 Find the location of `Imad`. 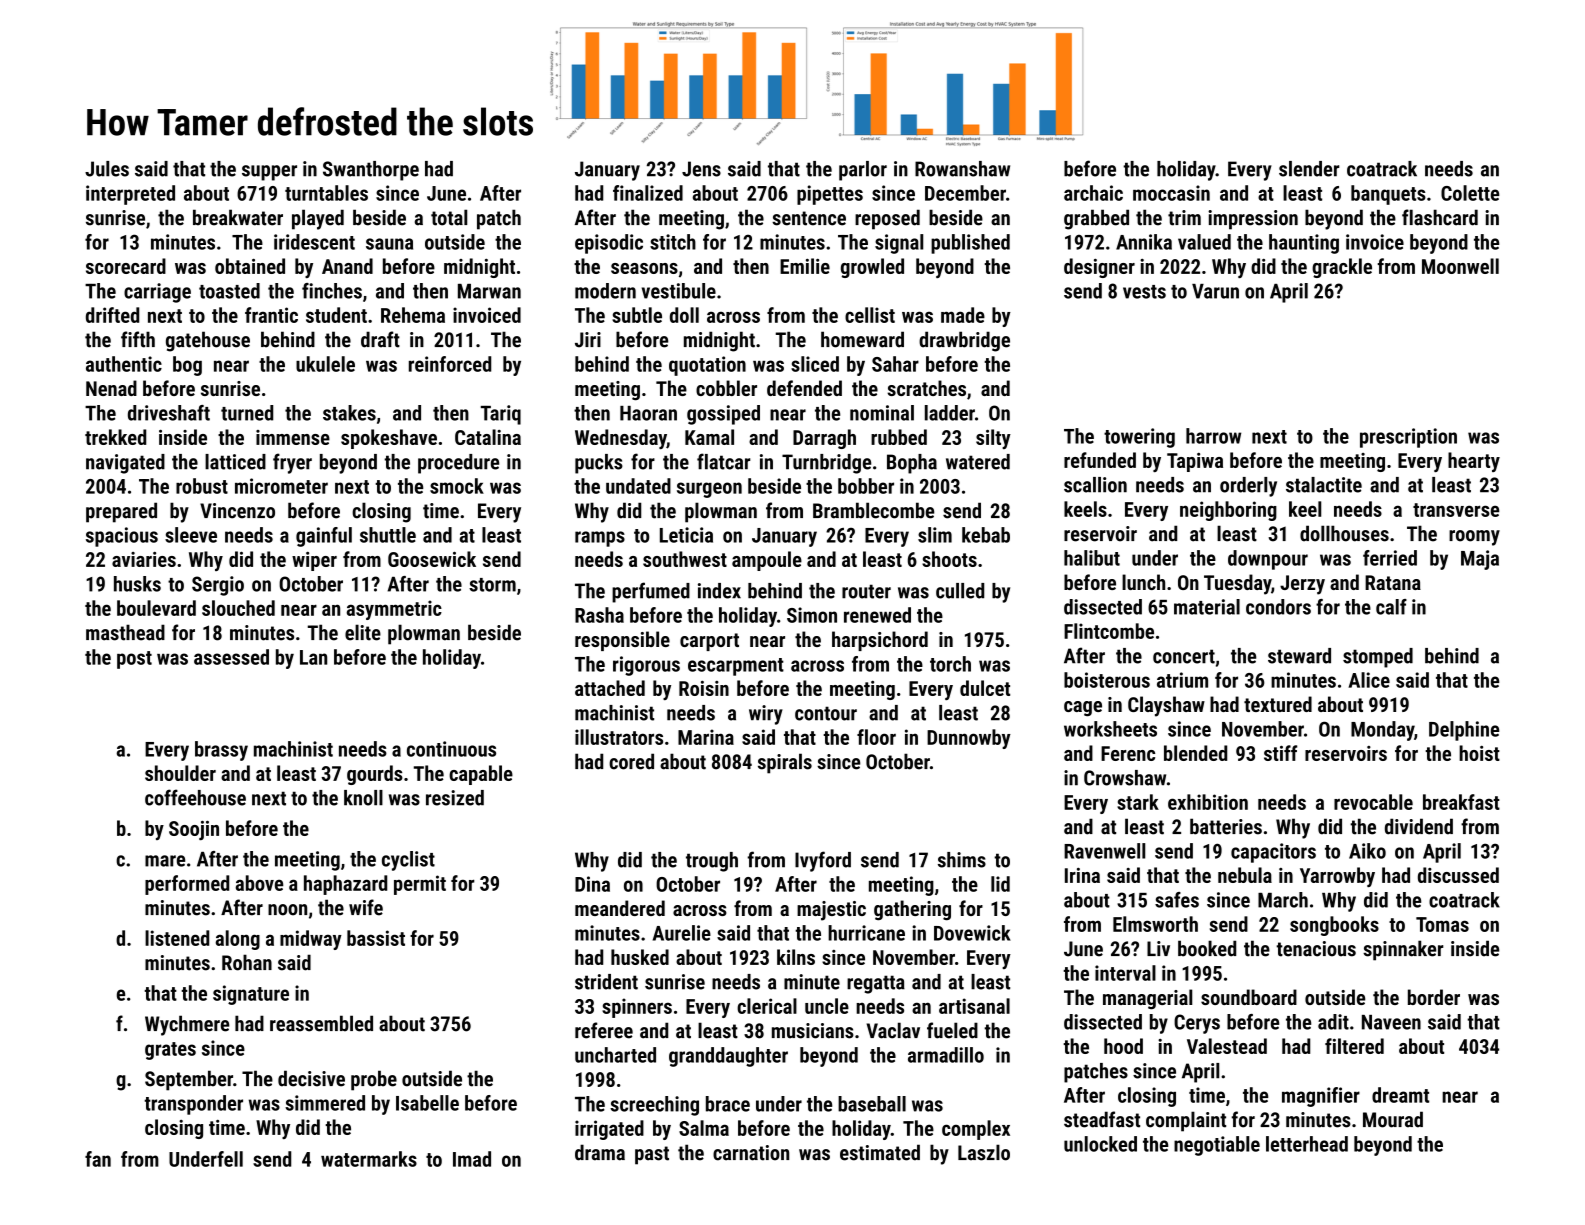

Imad is located at coordinates (472, 1159).
